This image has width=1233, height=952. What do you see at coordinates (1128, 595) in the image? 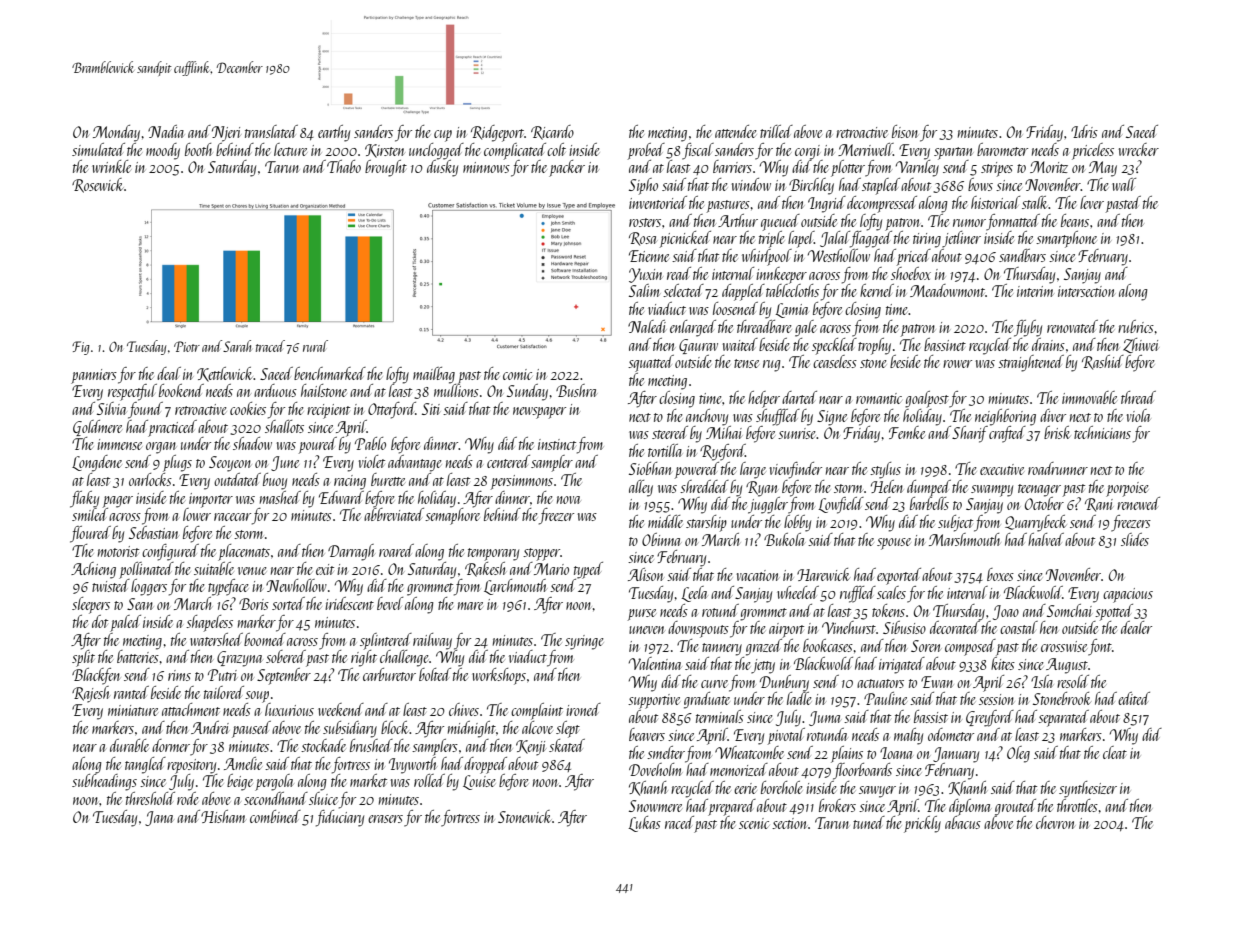
I see `capacious` at bounding box center [1128, 595].
